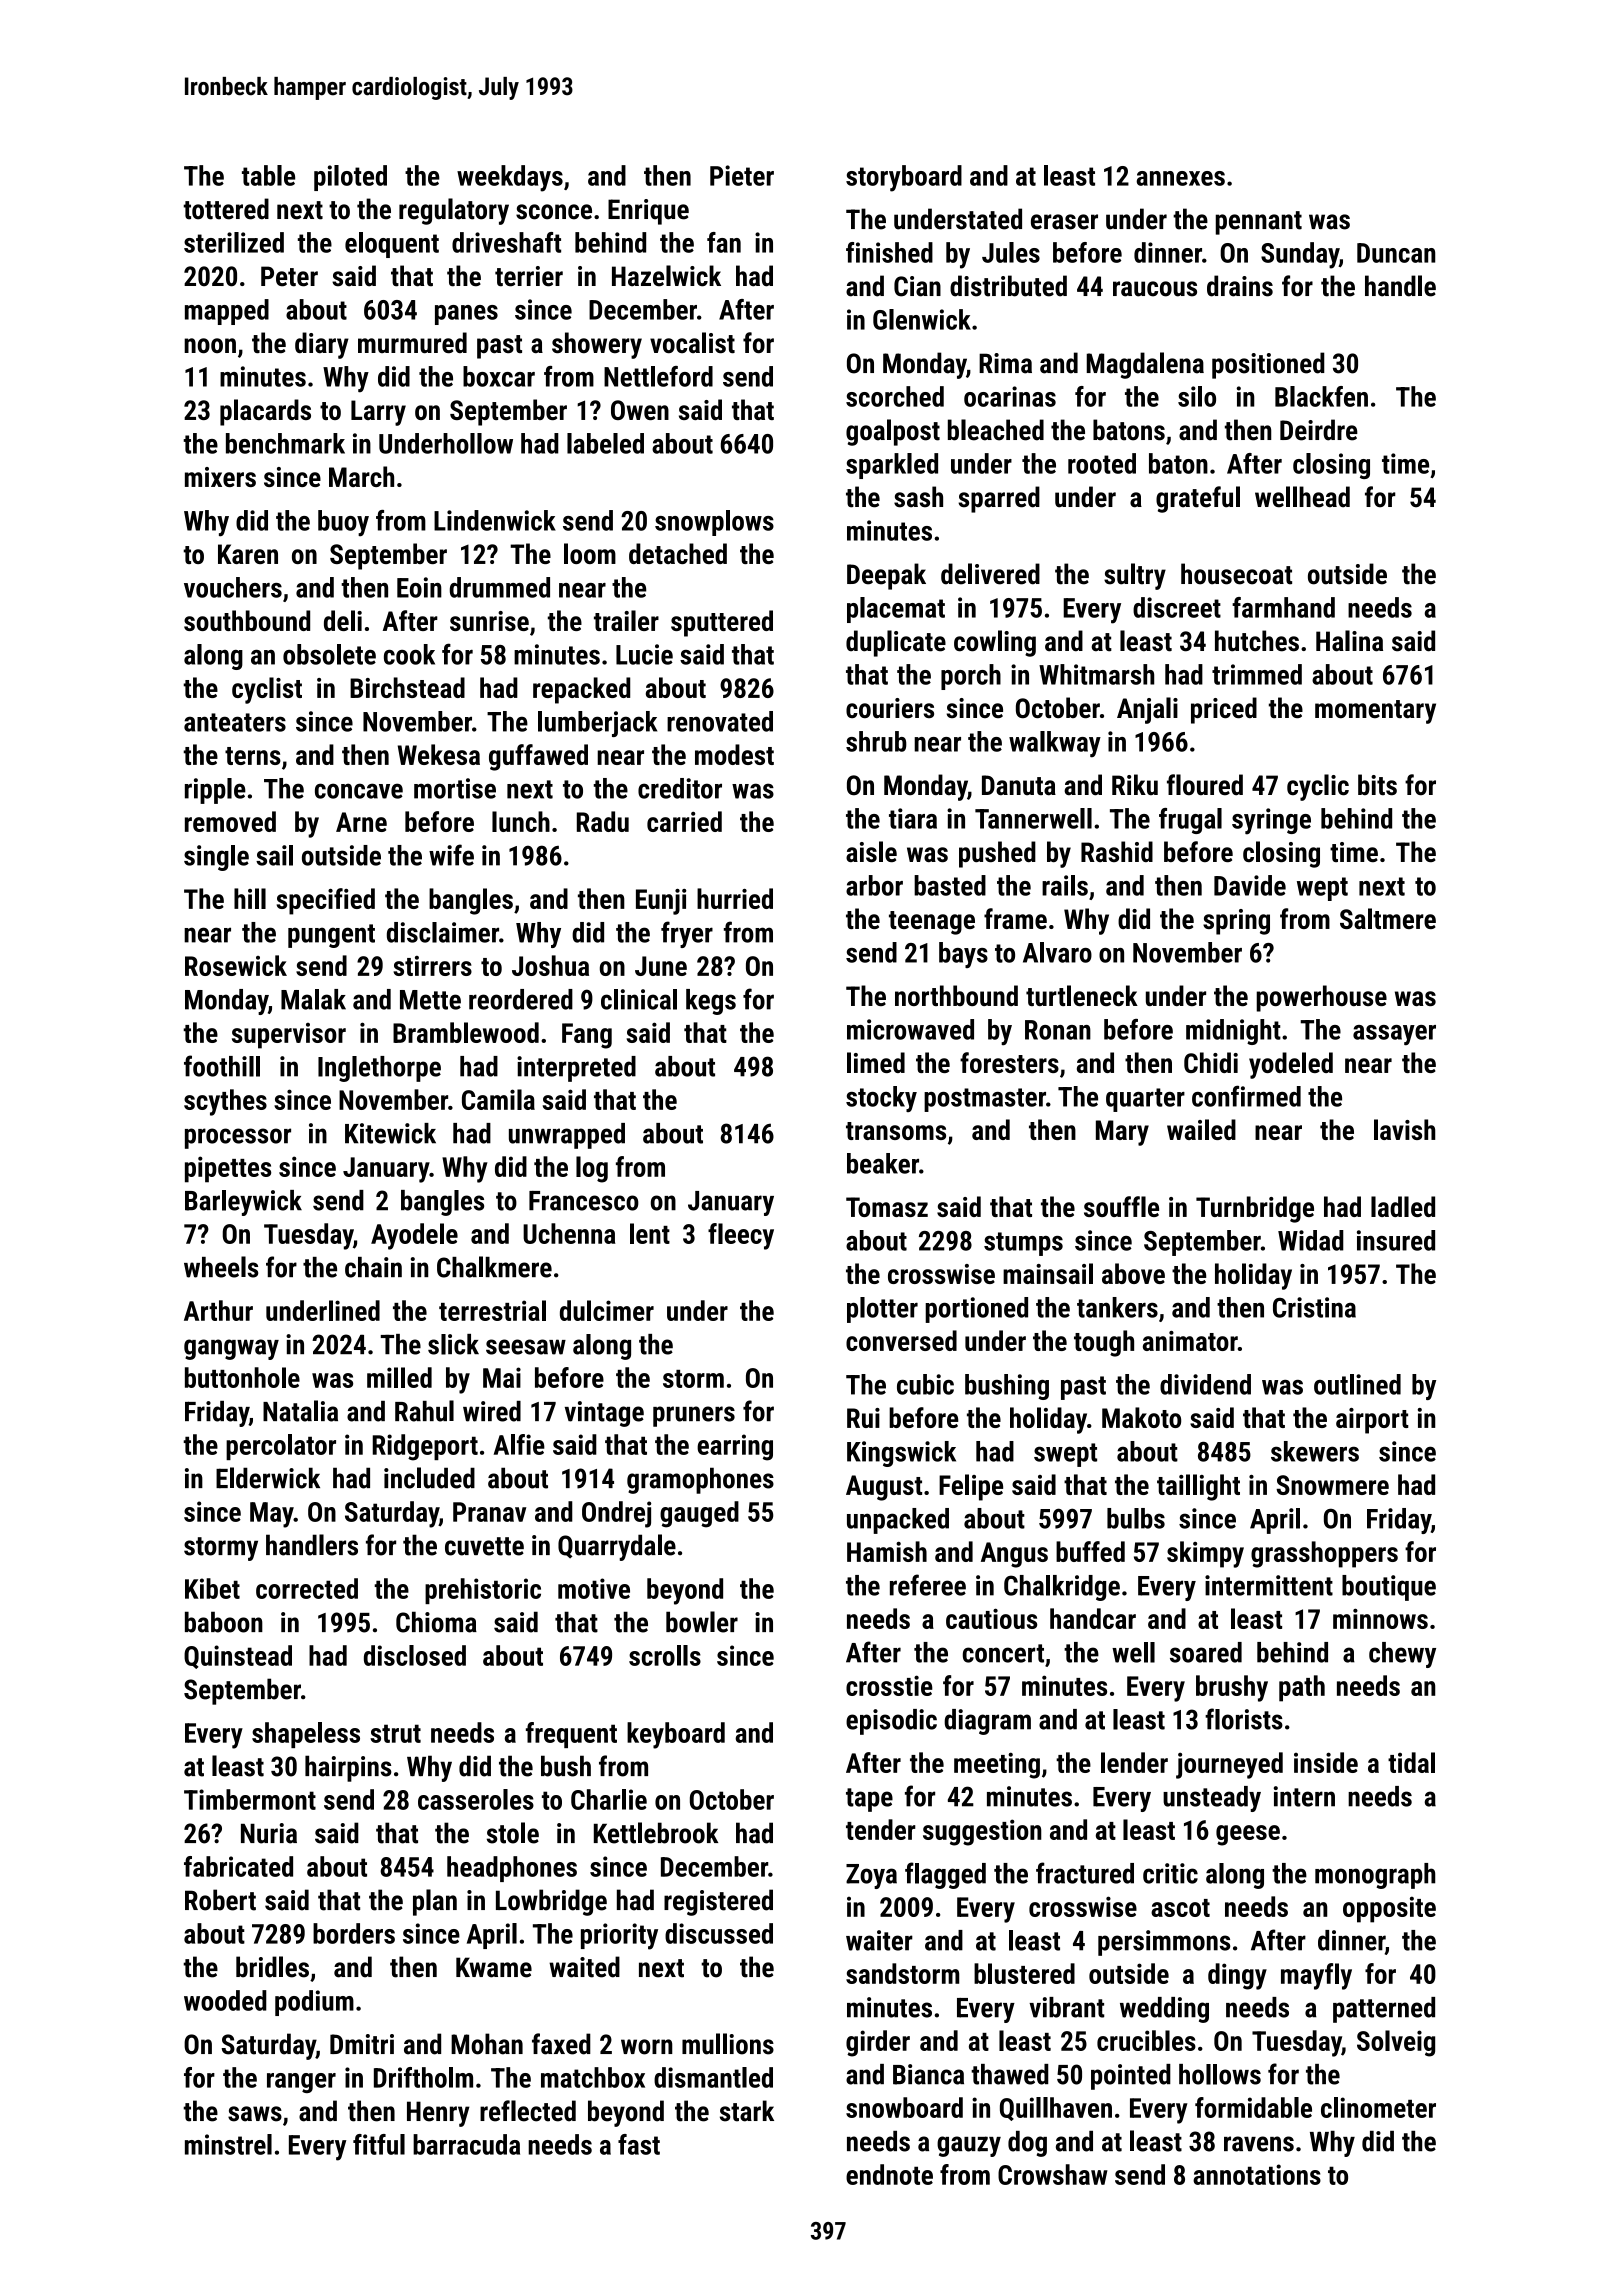 This document has height=2292, width=1620. What do you see at coordinates (1180, 178) in the document?
I see `annexes` at bounding box center [1180, 178].
